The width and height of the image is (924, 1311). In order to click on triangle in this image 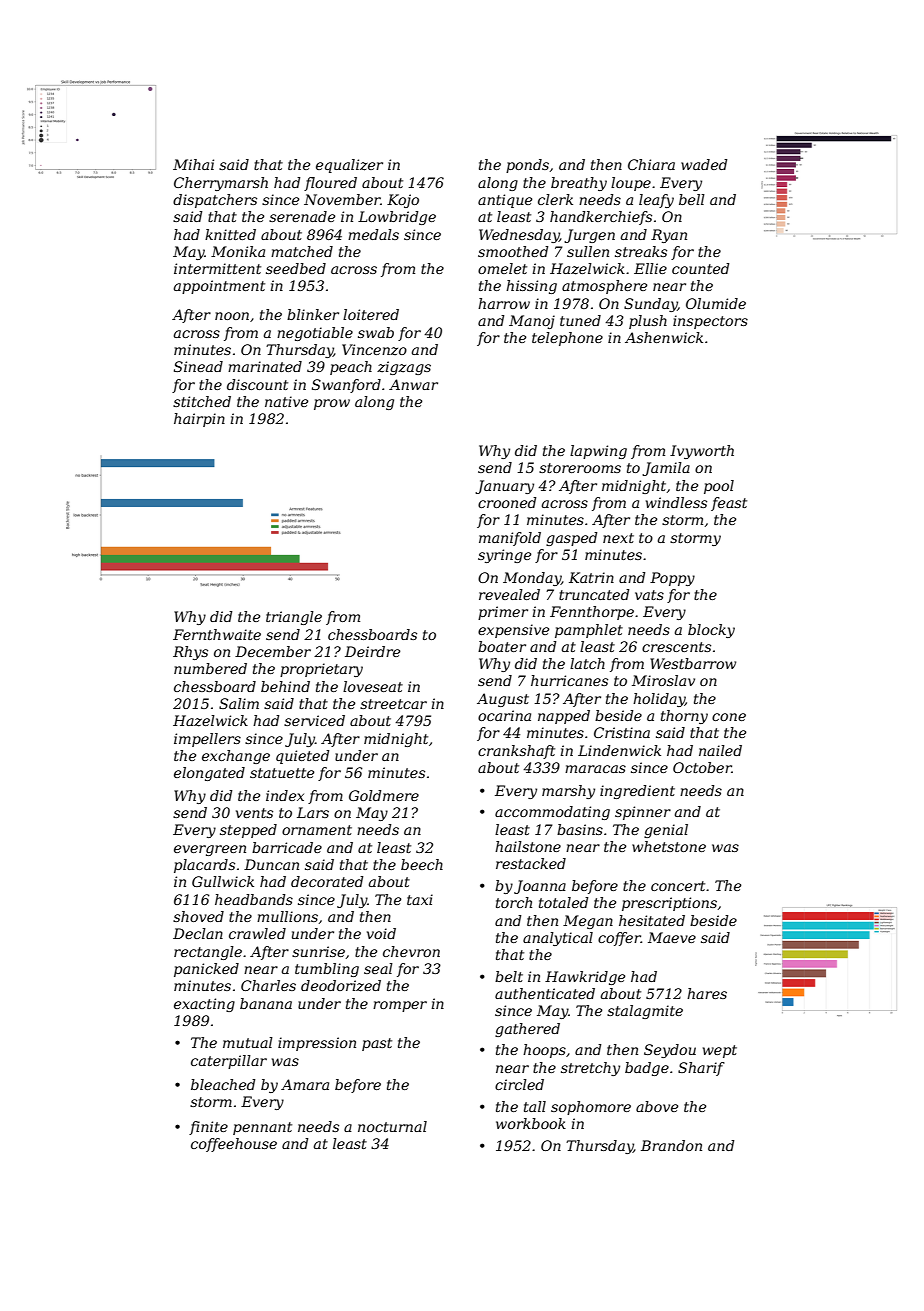, I will do `click(294, 618)`.
